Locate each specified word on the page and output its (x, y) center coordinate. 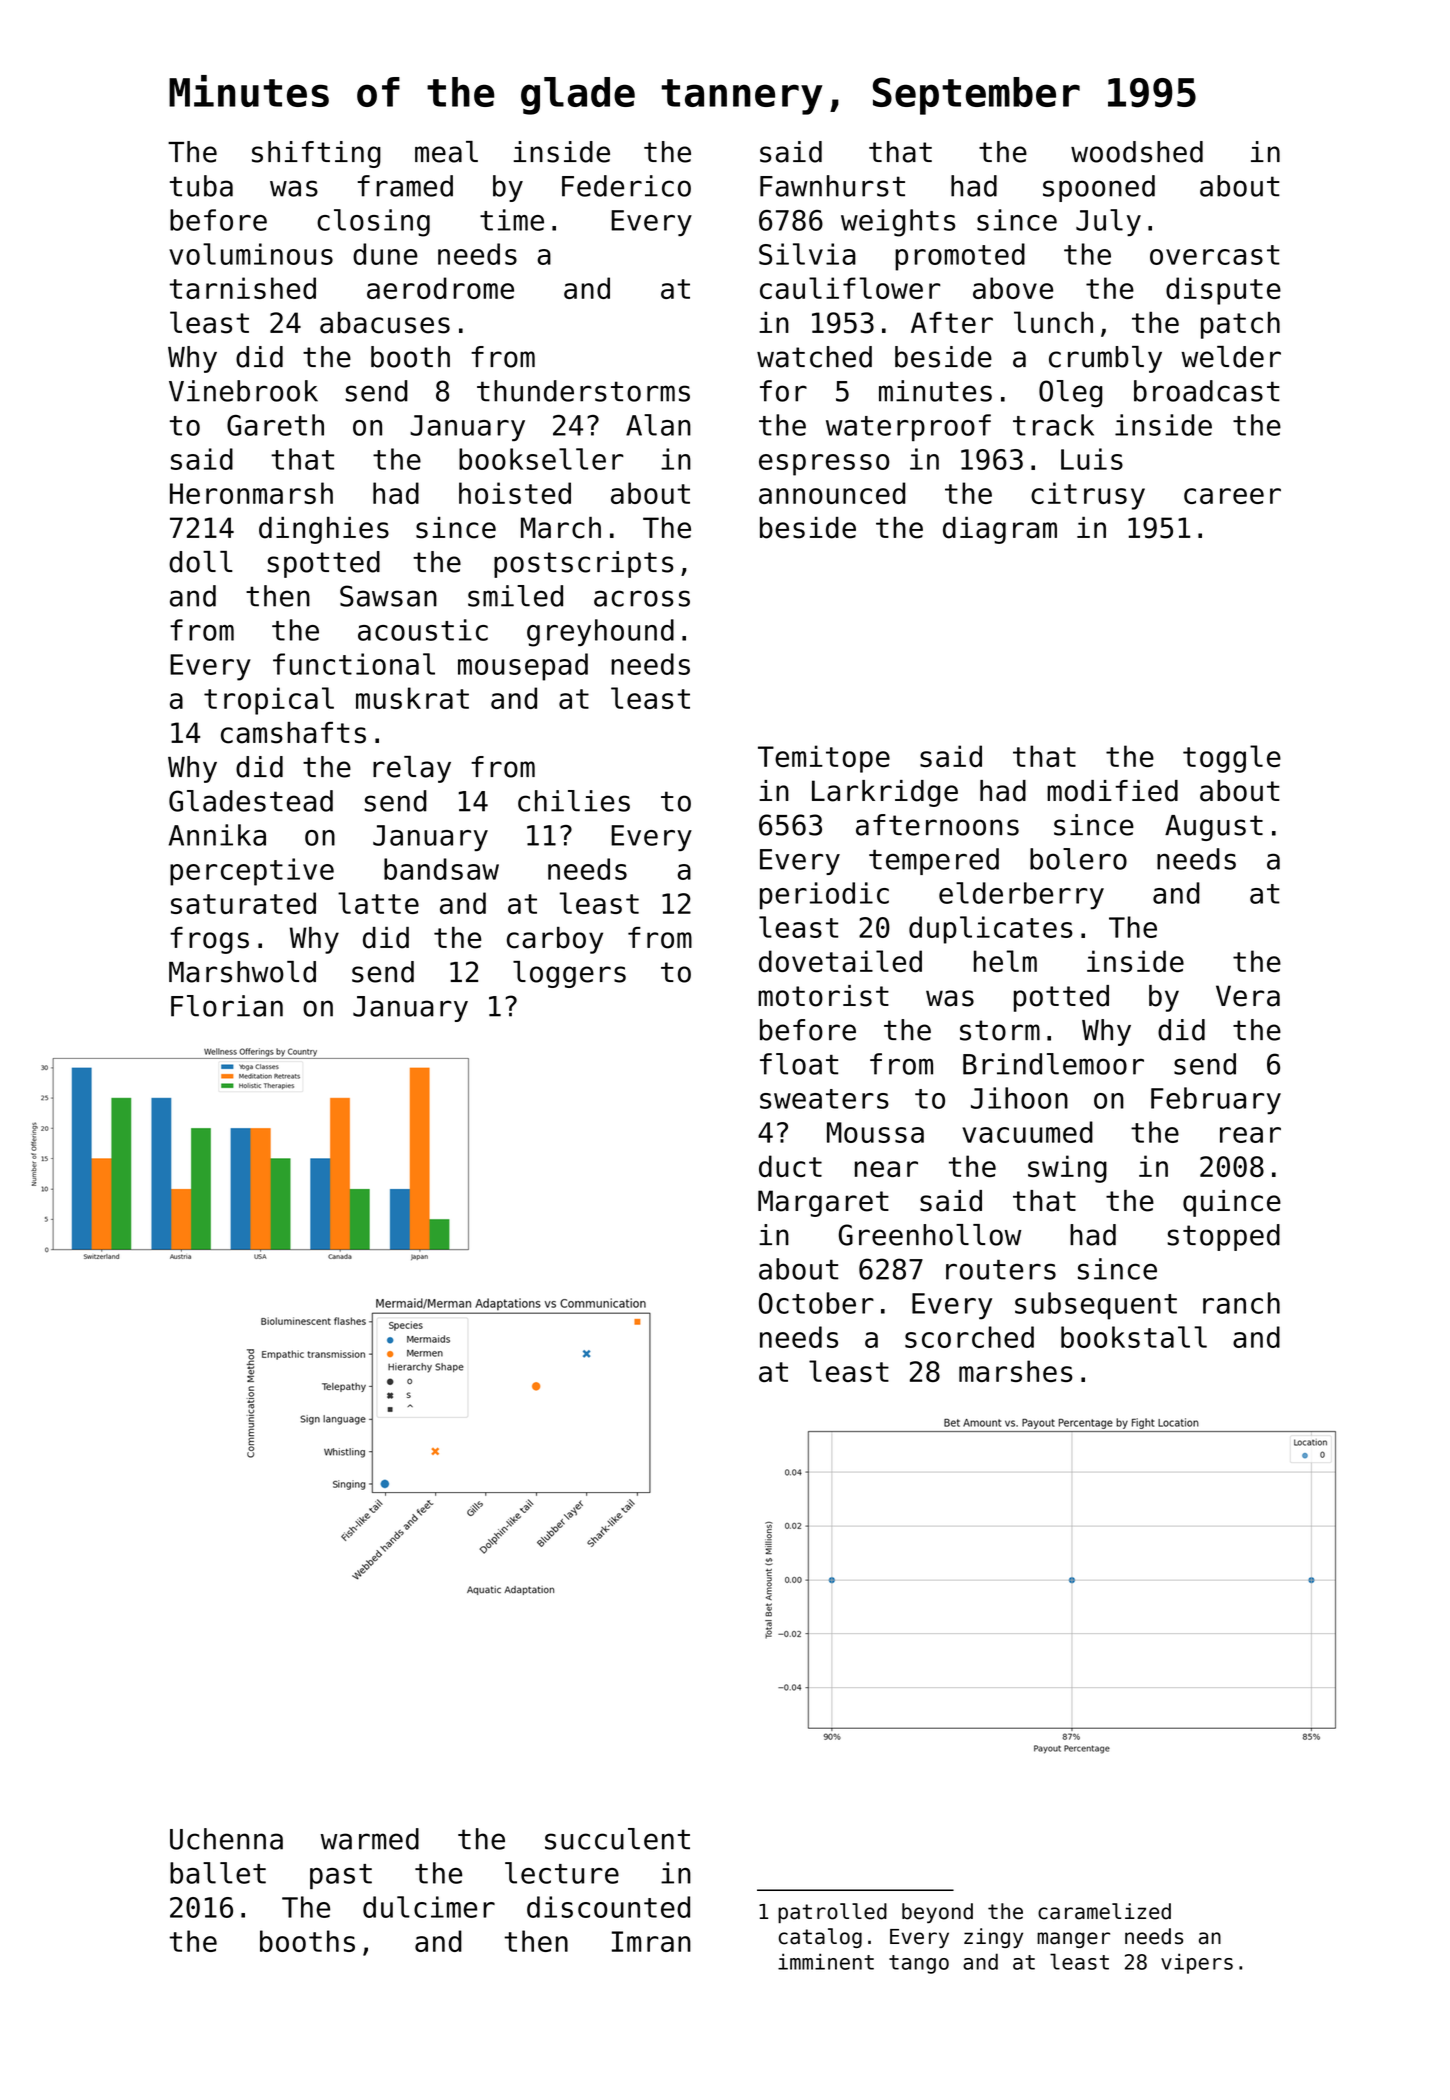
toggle (1232, 759)
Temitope (824, 759)
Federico (626, 186)
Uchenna (226, 1839)
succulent (617, 1839)
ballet (218, 1873)
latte (378, 903)
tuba (201, 186)
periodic (824, 896)
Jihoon (1019, 1098)
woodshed (1137, 152)
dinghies (324, 530)
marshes (1016, 1371)
